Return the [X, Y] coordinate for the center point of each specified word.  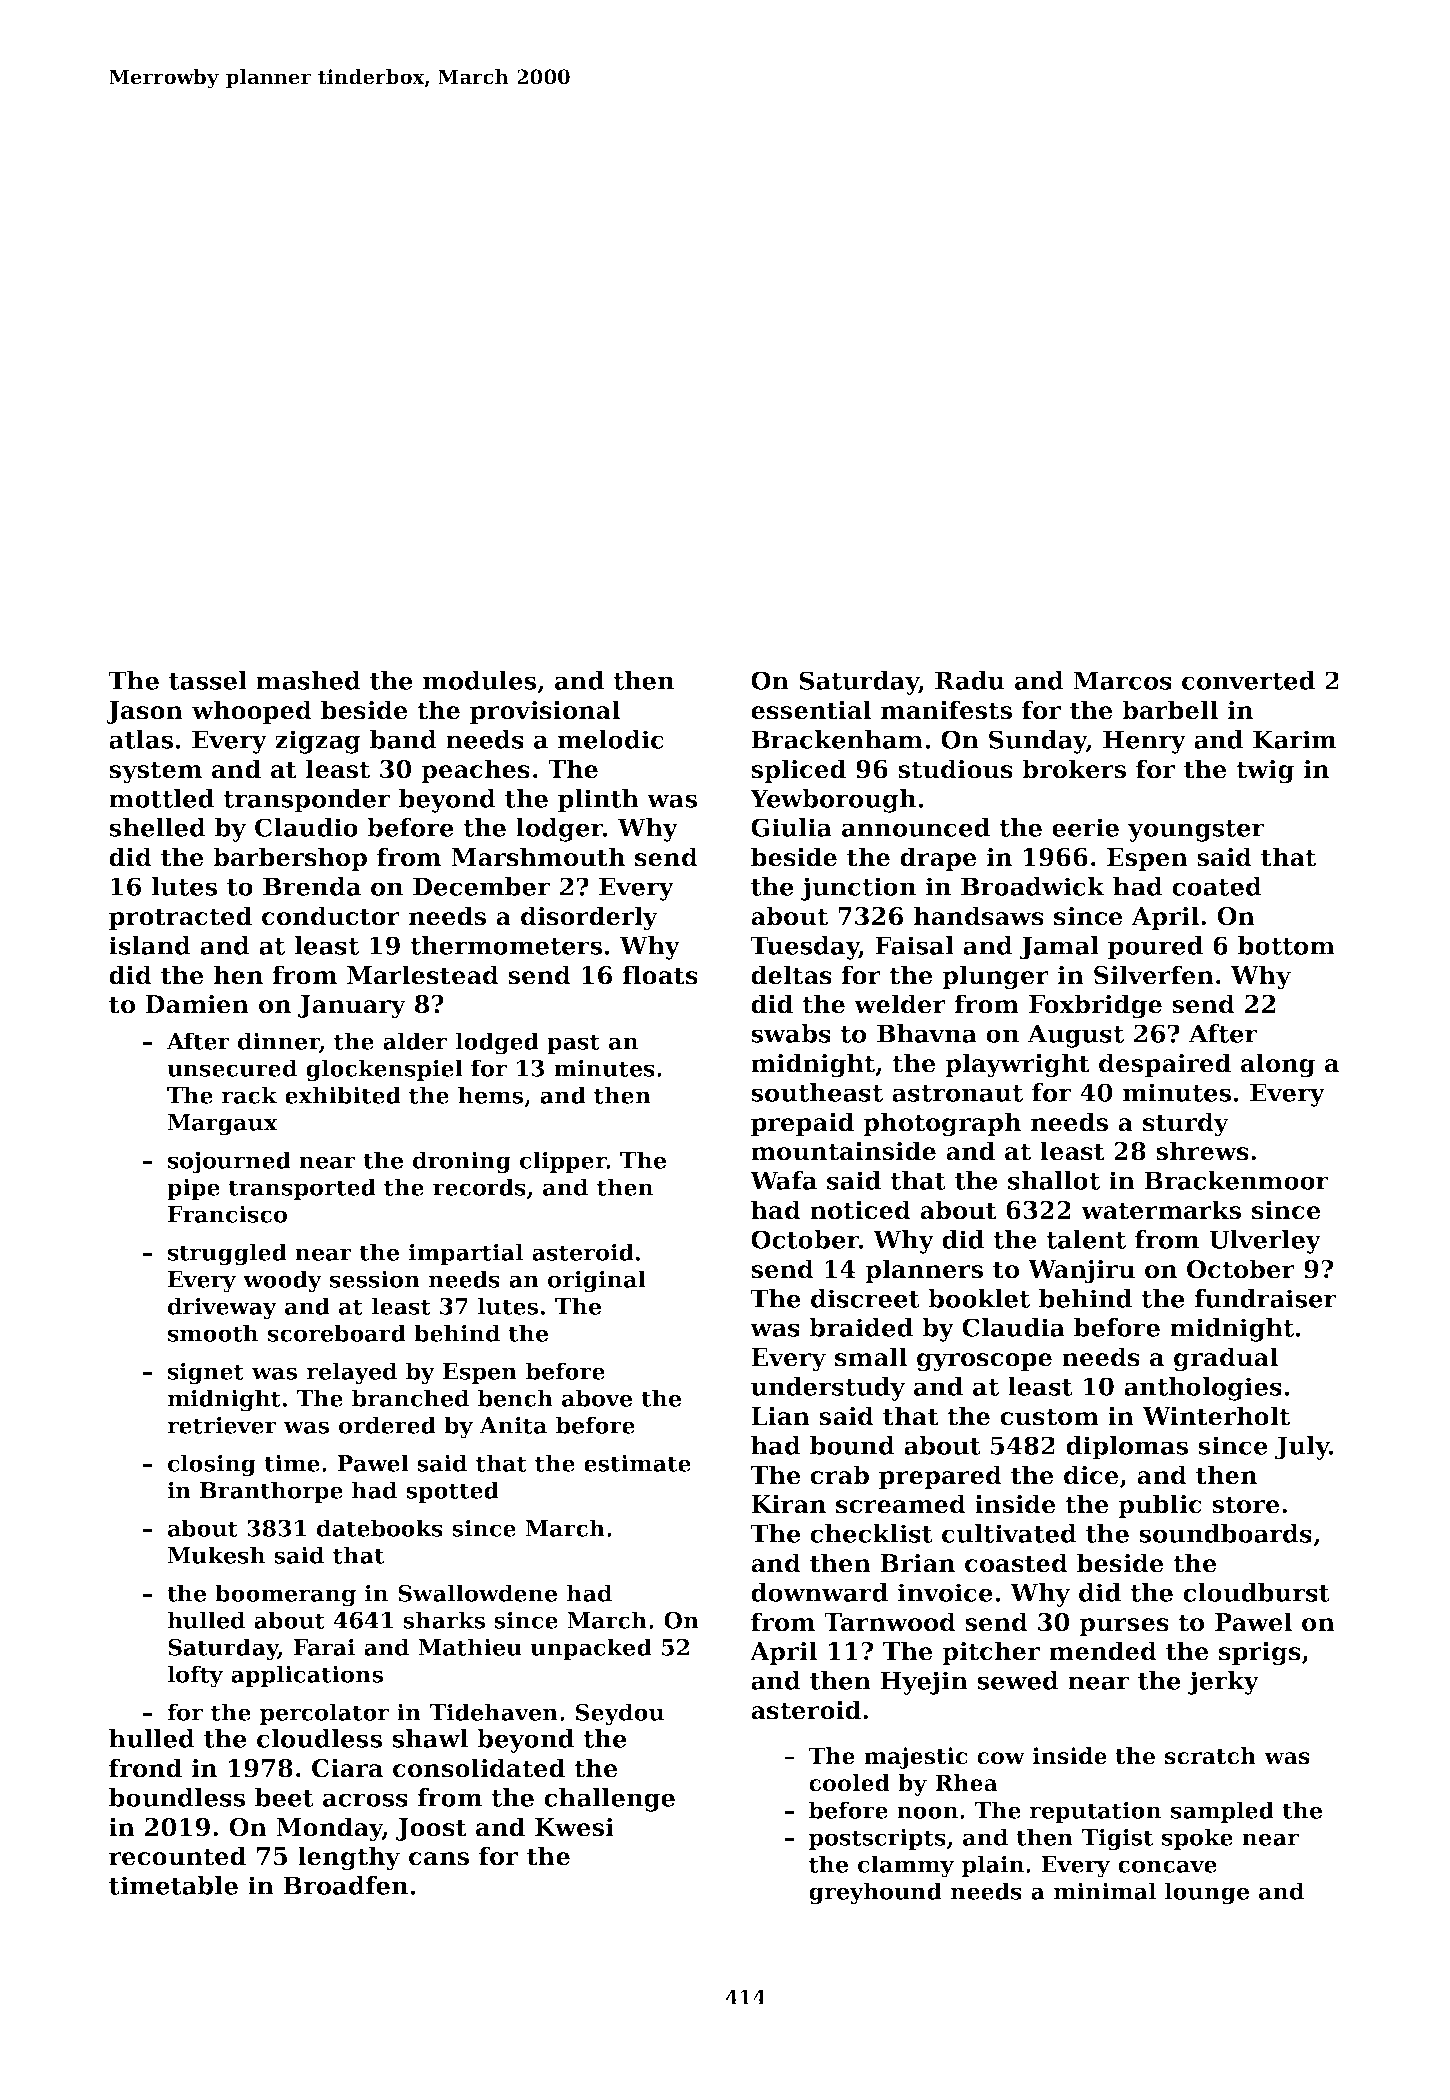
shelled [157, 827]
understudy [828, 1389]
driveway [222, 1308]
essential [811, 710]
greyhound [875, 1893]
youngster [1196, 831]
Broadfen [345, 1885]
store [1246, 1505]
